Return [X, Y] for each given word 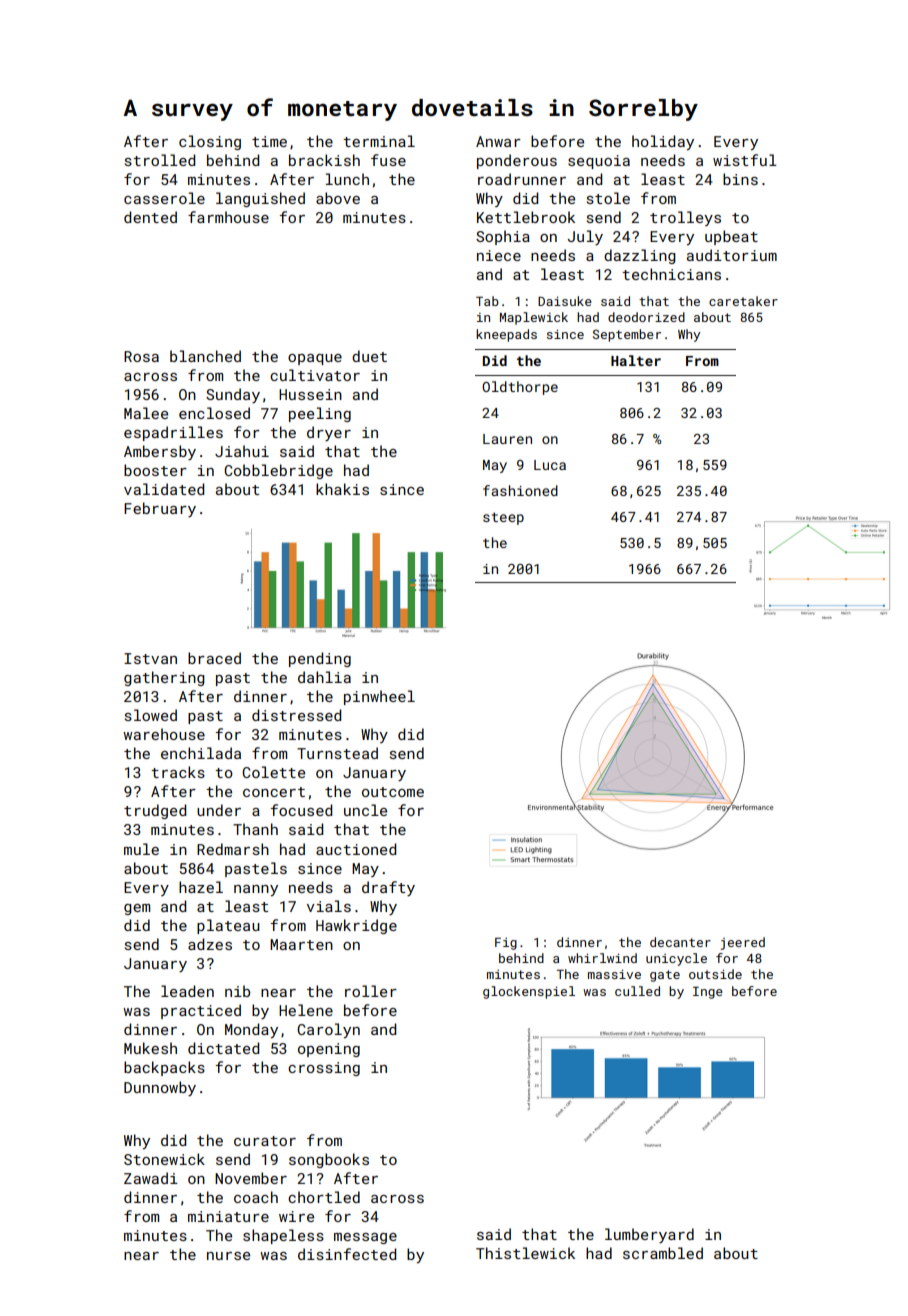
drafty [388, 888]
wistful [745, 160]
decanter [680, 942]
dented [150, 217]
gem [137, 909]
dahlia [324, 677]
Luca [550, 465]
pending [320, 659]
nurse [228, 1256]
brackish [324, 160]
